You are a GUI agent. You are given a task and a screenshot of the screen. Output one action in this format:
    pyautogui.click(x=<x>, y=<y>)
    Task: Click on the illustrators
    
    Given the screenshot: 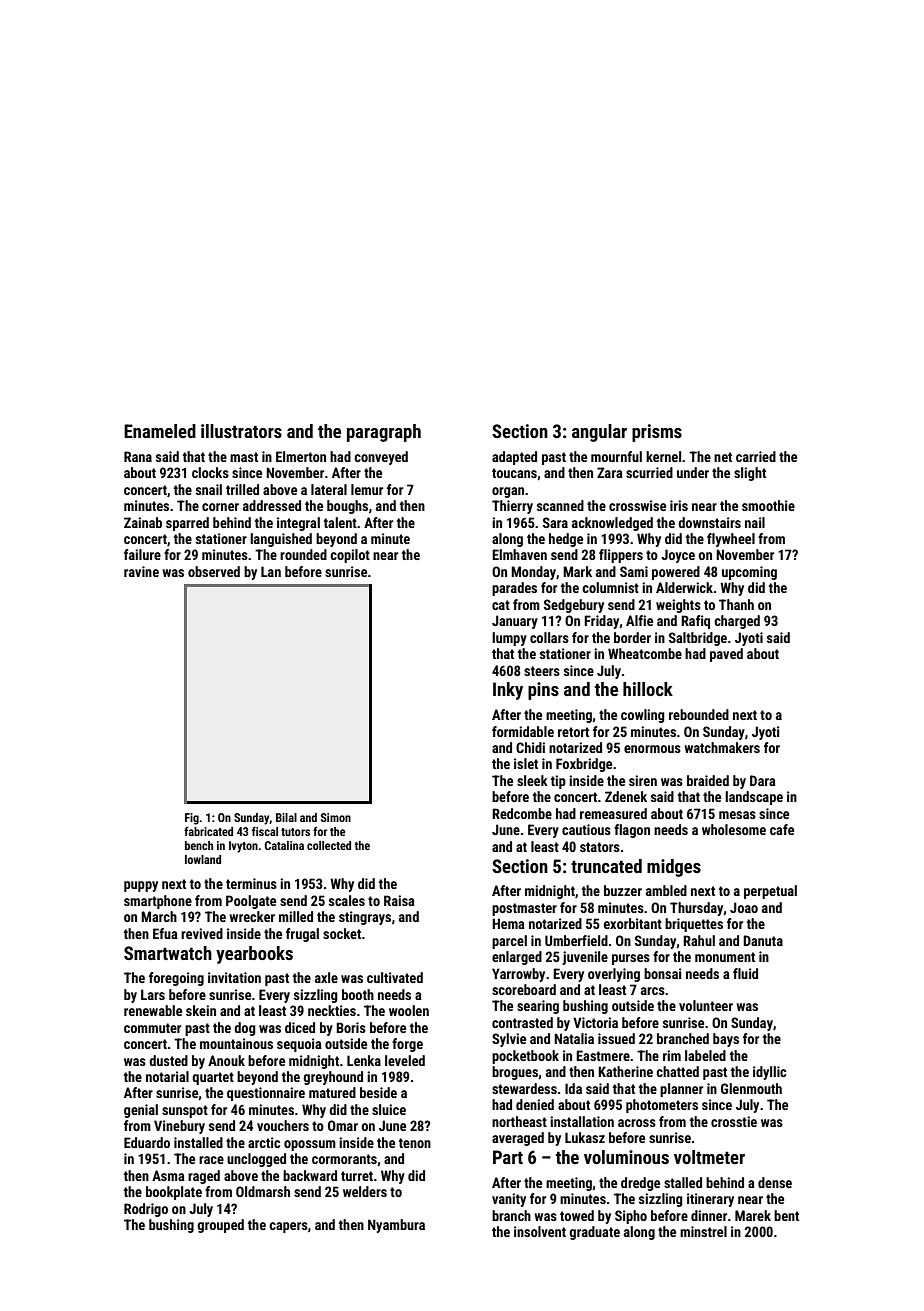 What is the action you would take?
    pyautogui.click(x=241, y=431)
